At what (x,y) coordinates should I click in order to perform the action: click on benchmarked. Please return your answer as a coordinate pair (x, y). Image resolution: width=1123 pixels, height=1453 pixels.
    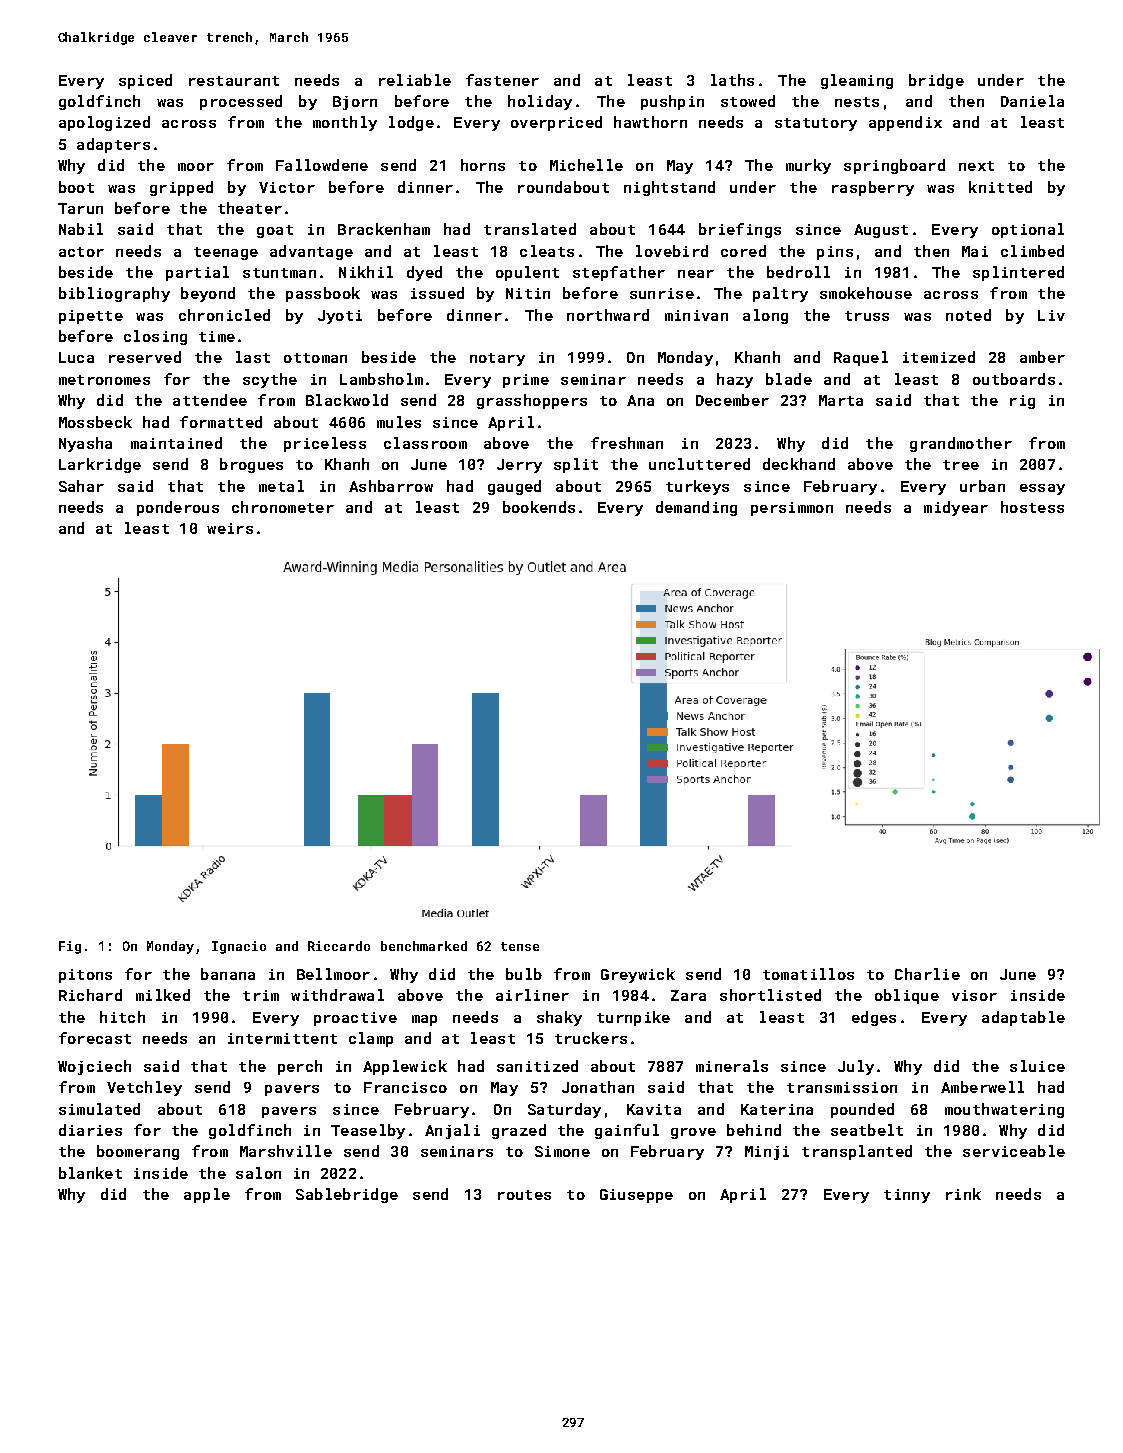
    Looking at the image, I should click on (424, 946).
